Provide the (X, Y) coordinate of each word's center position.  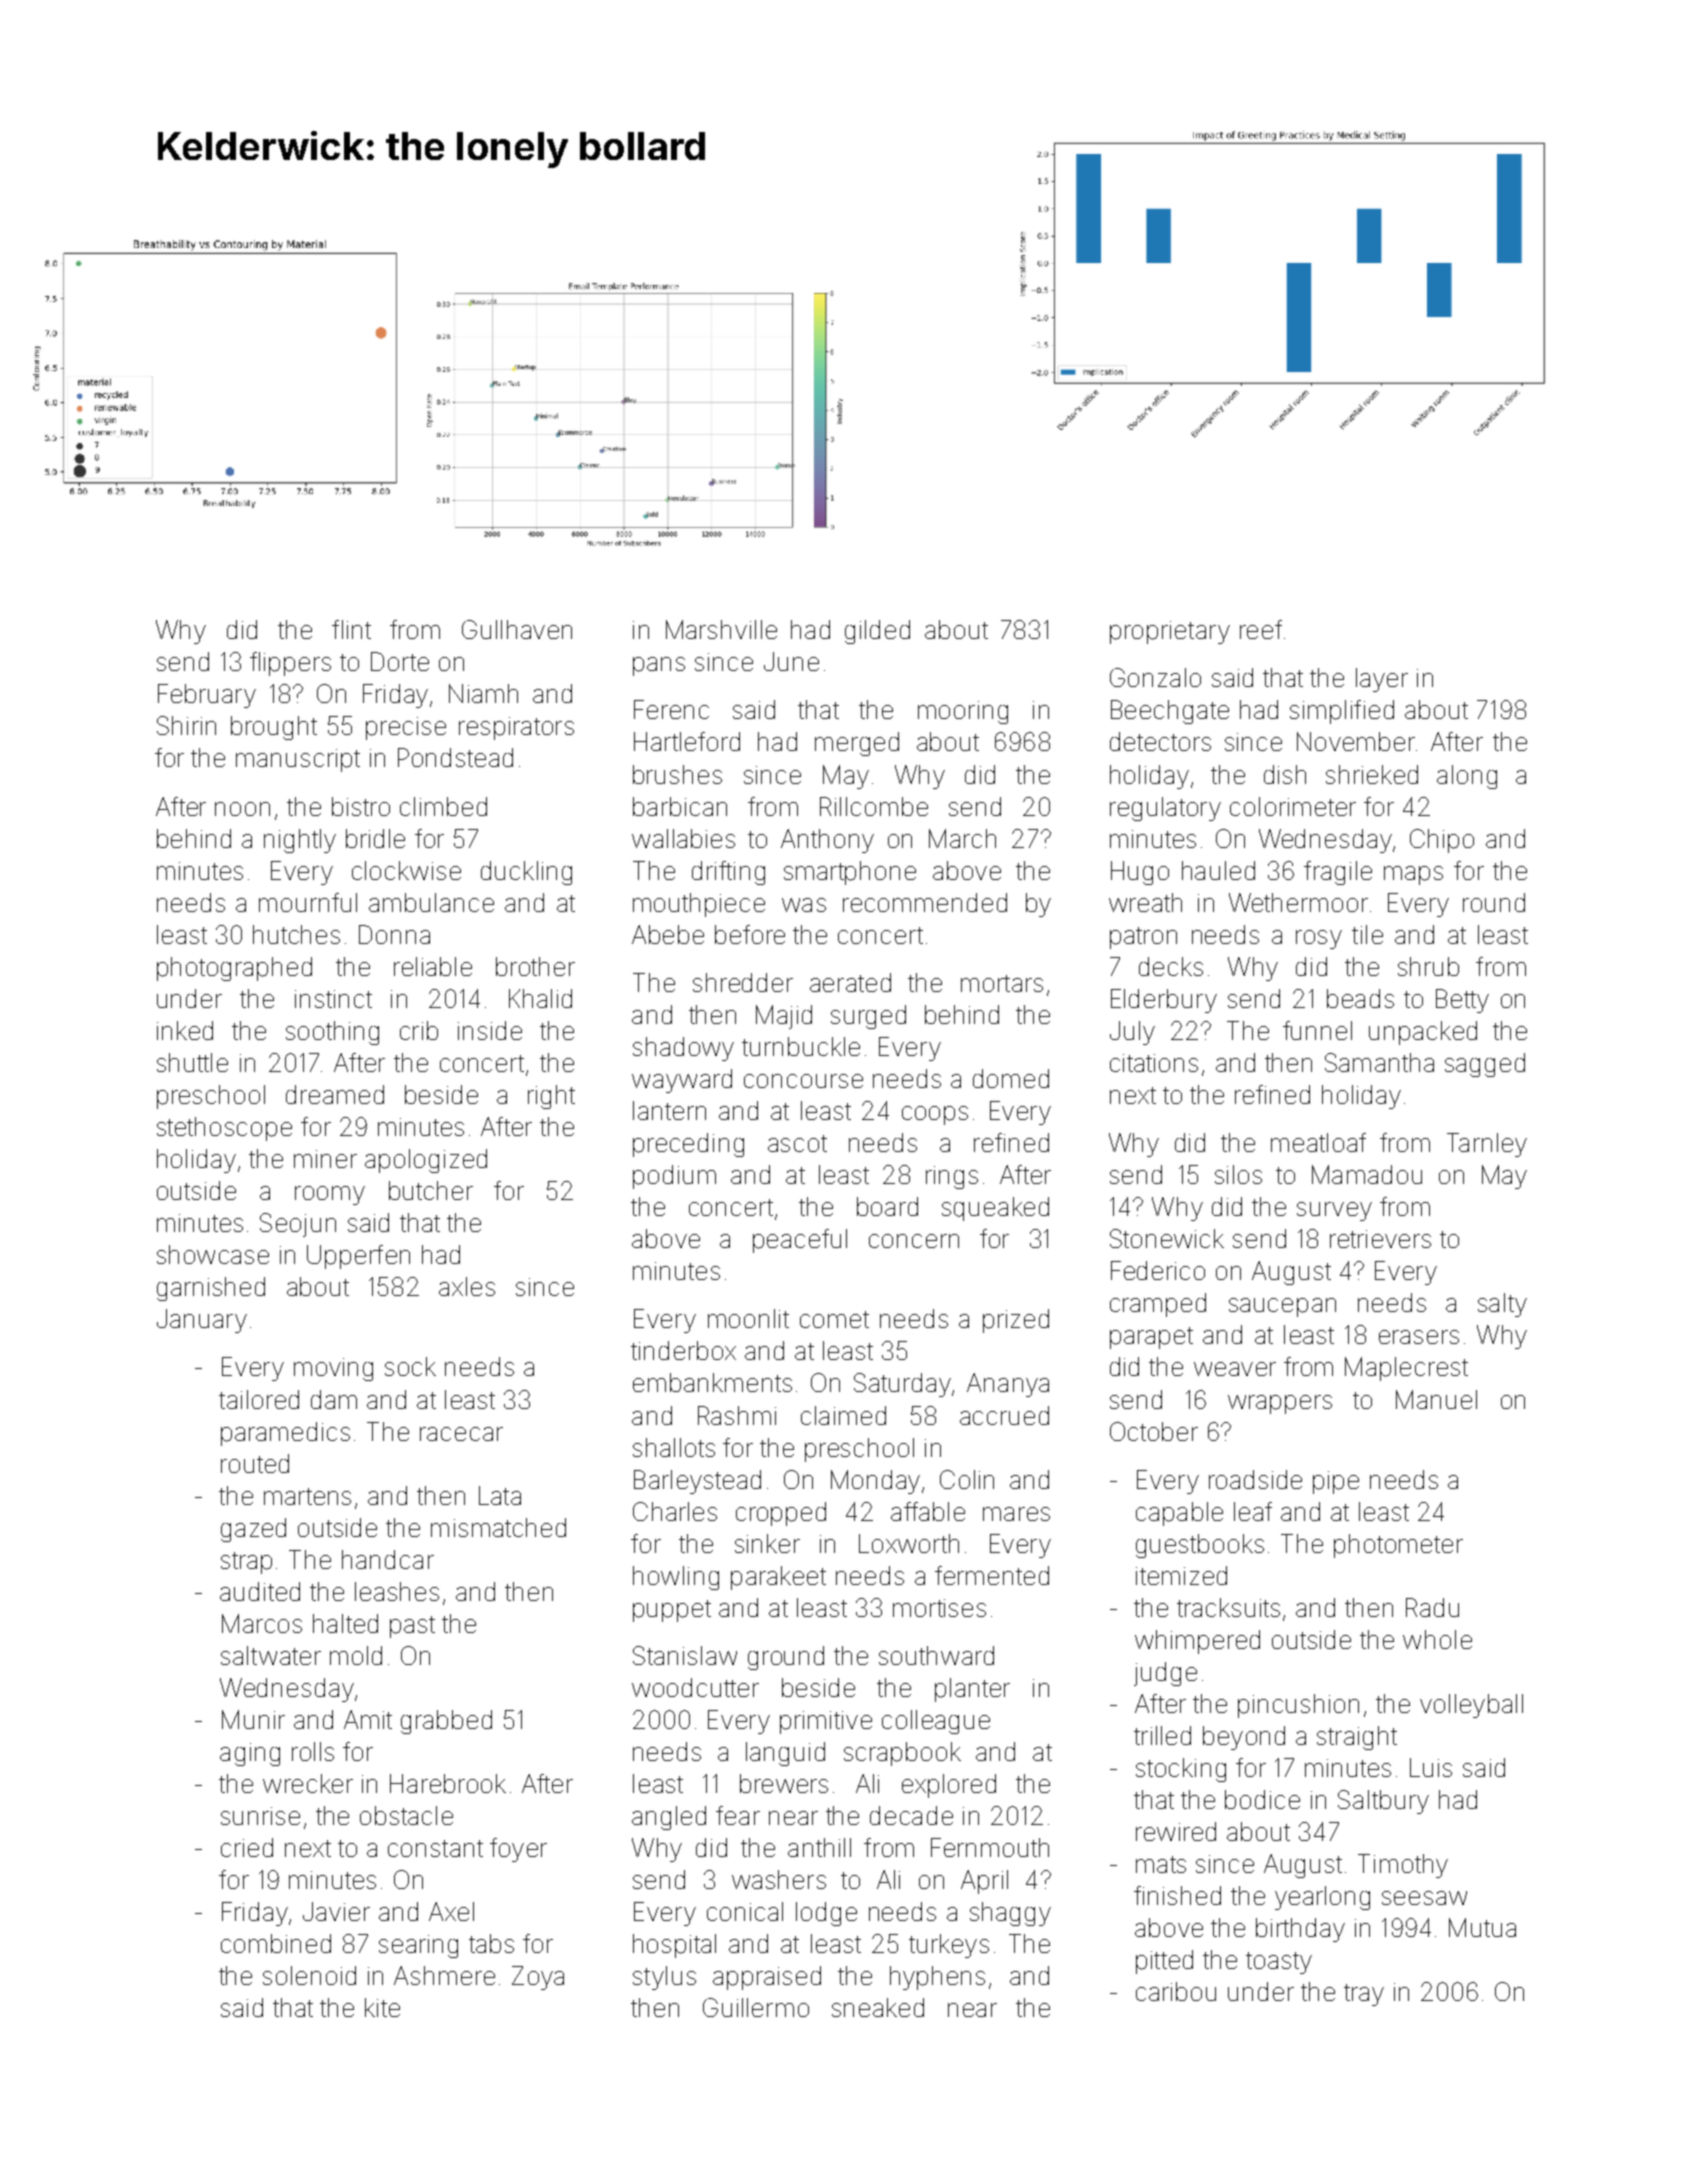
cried (247, 1847)
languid (785, 1754)
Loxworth (909, 1543)
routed (255, 1463)
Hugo (1140, 873)
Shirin (186, 725)
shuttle (192, 1062)
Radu (1432, 1607)
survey (1334, 1211)
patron (1143, 938)
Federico (1158, 1270)
